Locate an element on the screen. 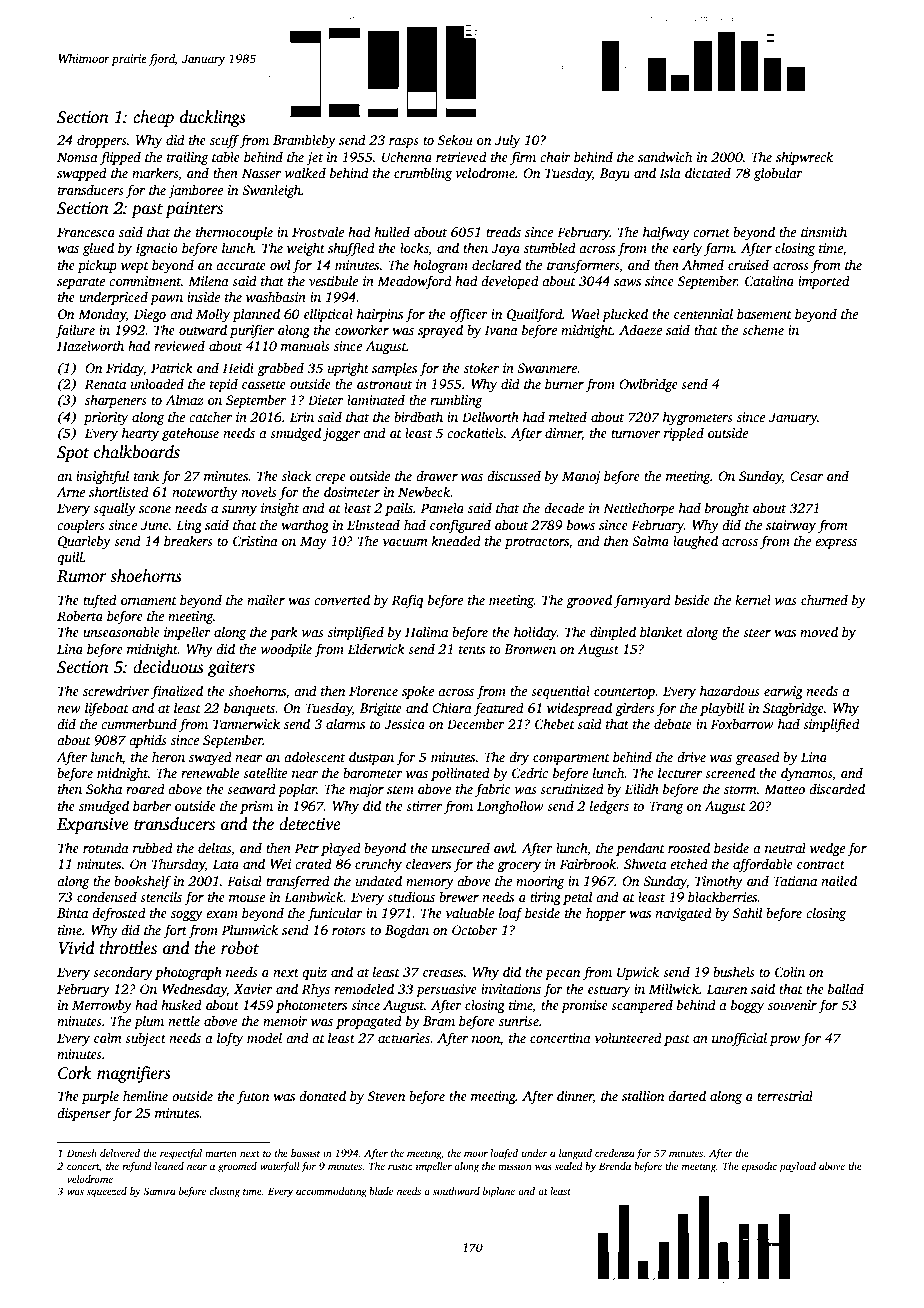 The height and width of the screenshot is (1308, 924). cheap is located at coordinates (153, 118).
